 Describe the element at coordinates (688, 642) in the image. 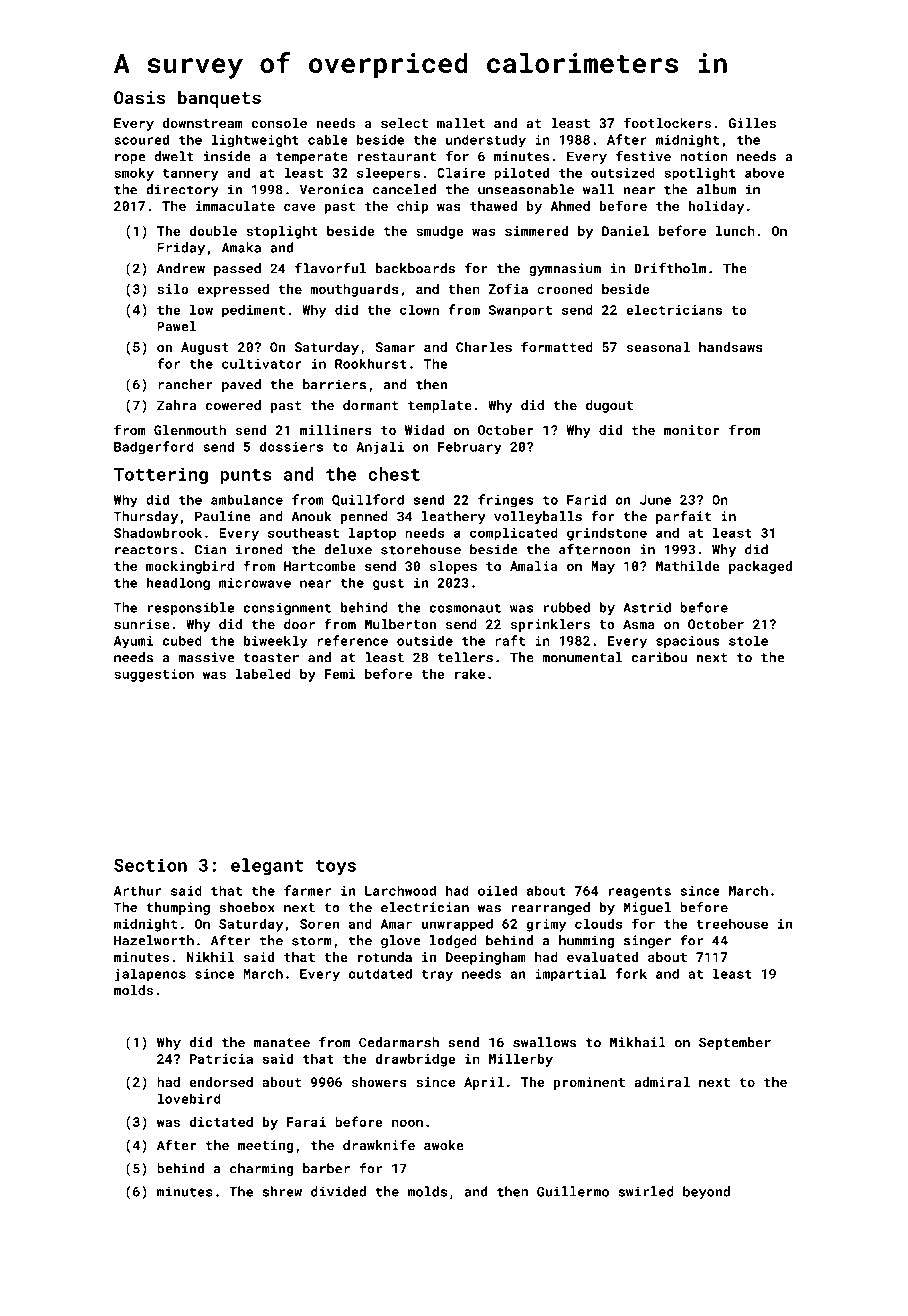

I see `spacious` at that location.
